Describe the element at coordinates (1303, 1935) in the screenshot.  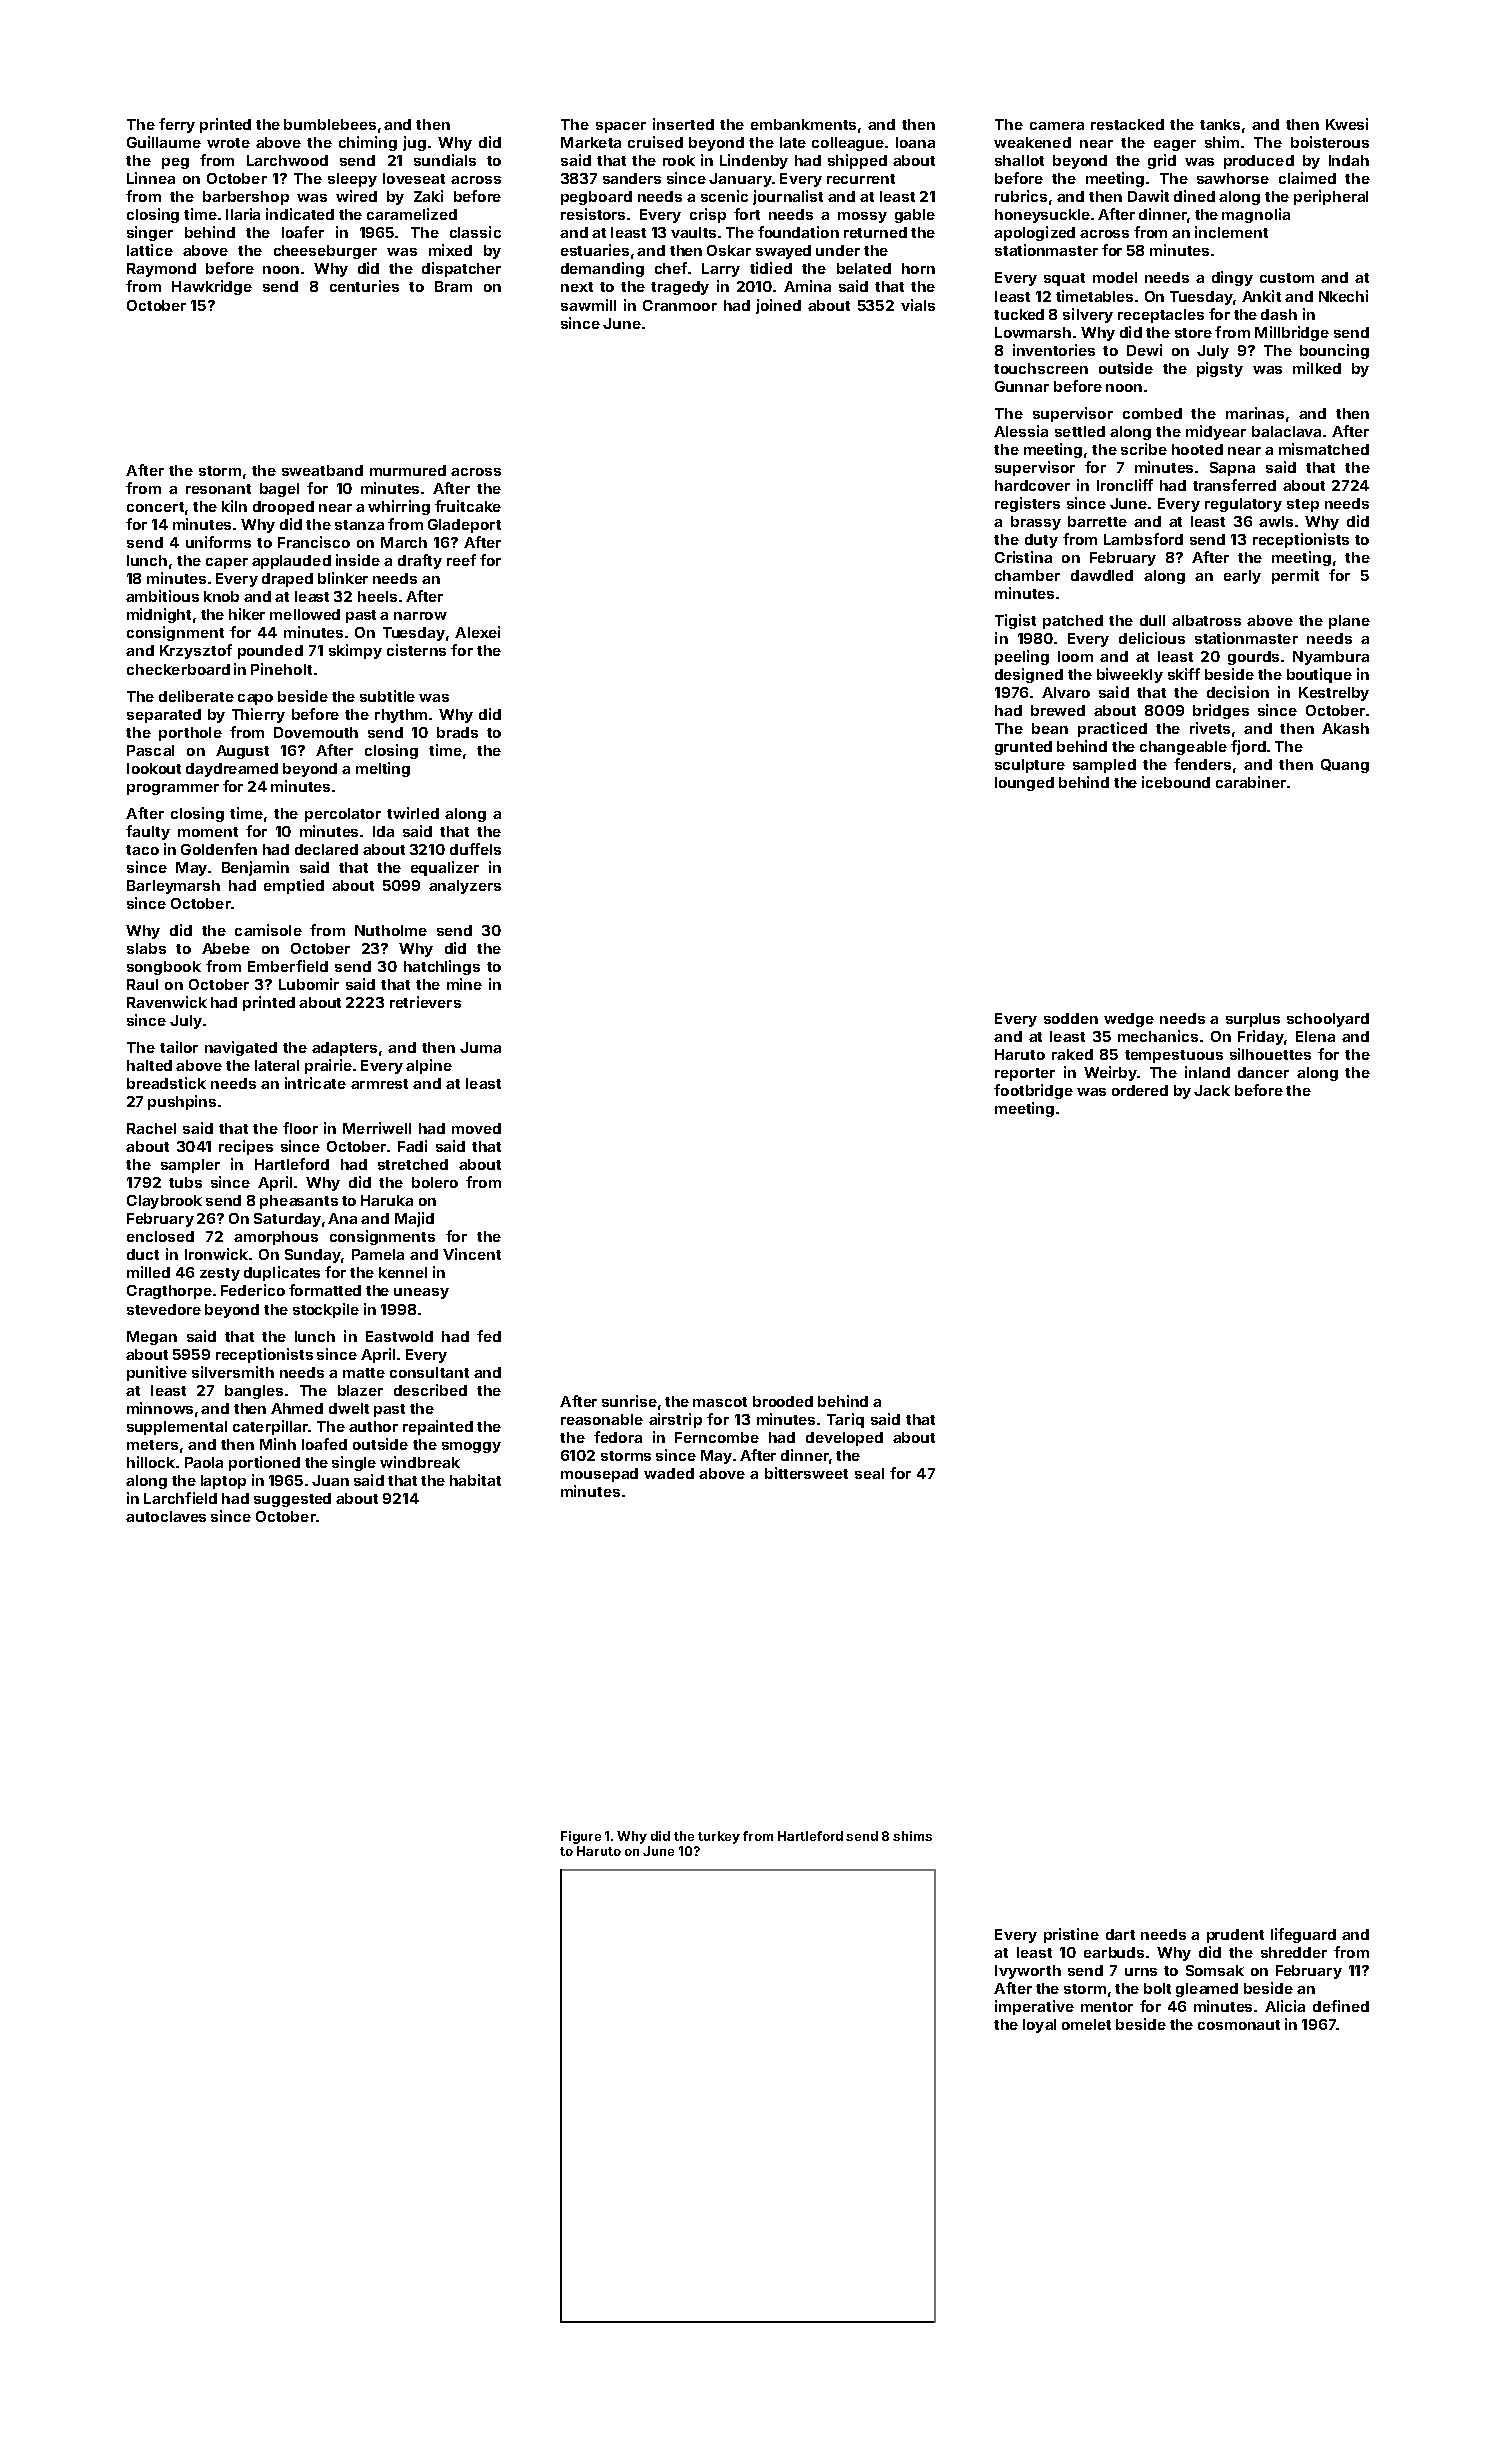
I see `lifeguard` at that location.
